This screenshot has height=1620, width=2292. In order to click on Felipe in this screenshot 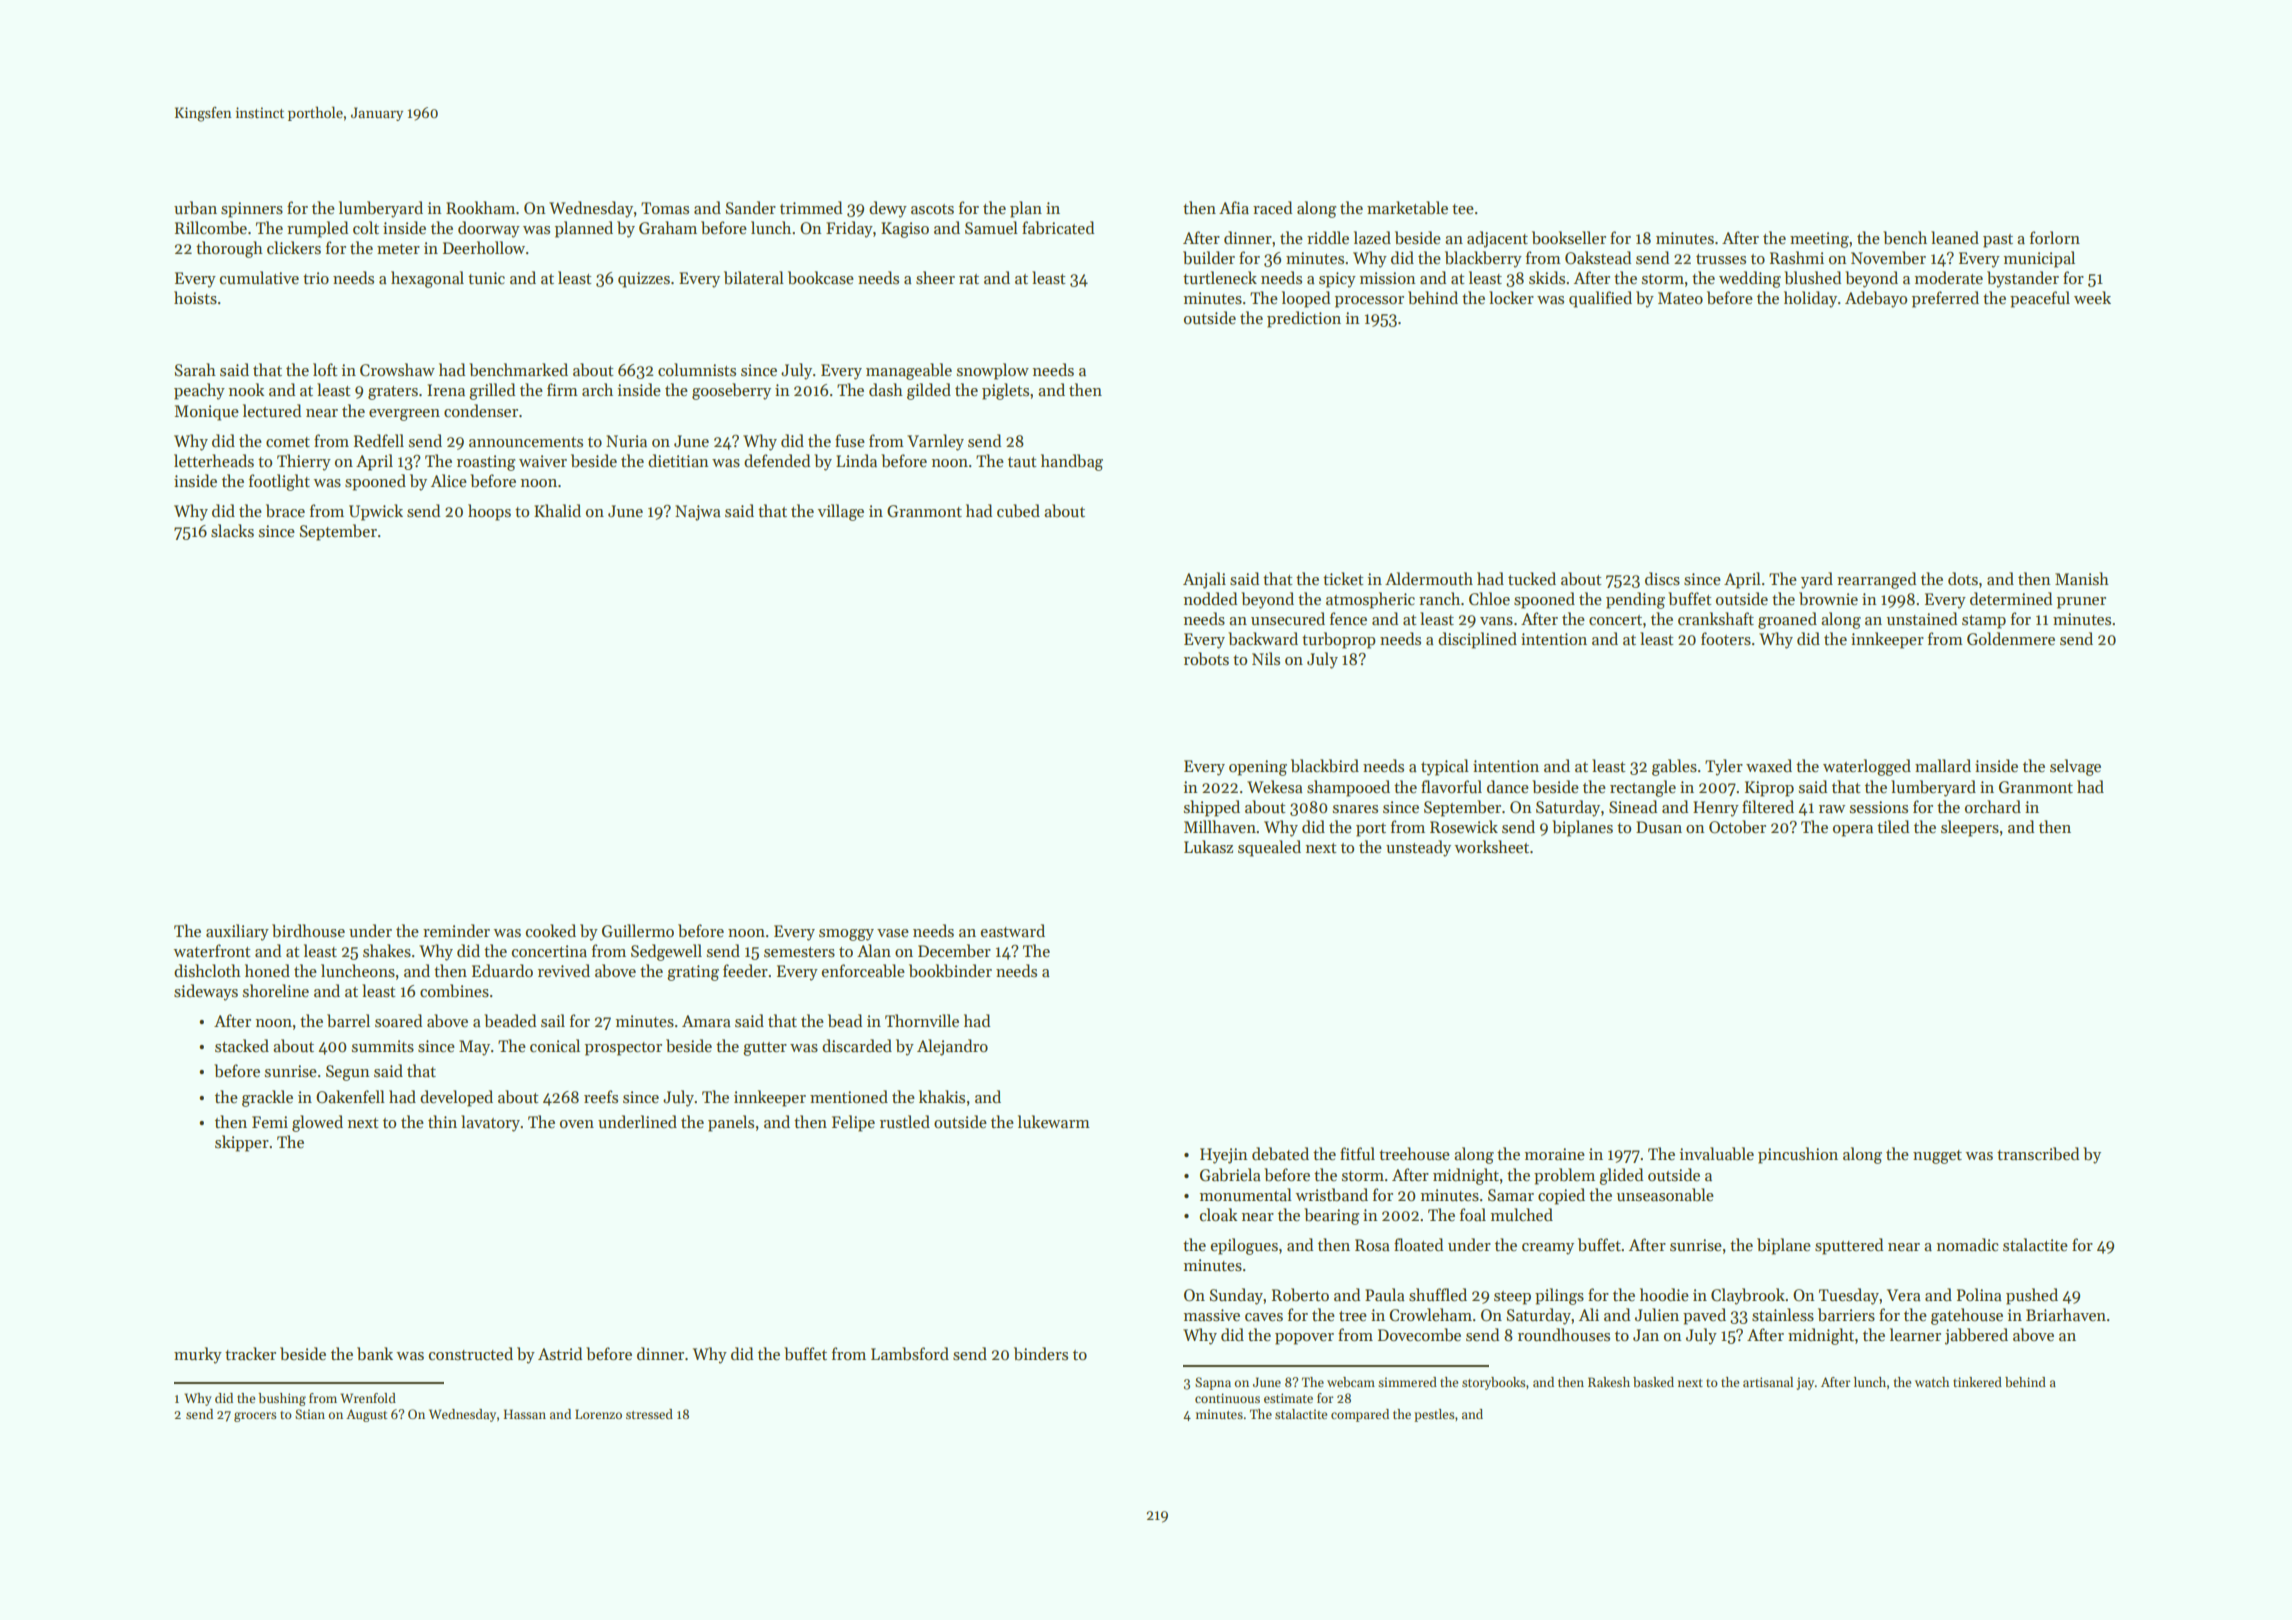, I will do `click(853, 1123)`.
